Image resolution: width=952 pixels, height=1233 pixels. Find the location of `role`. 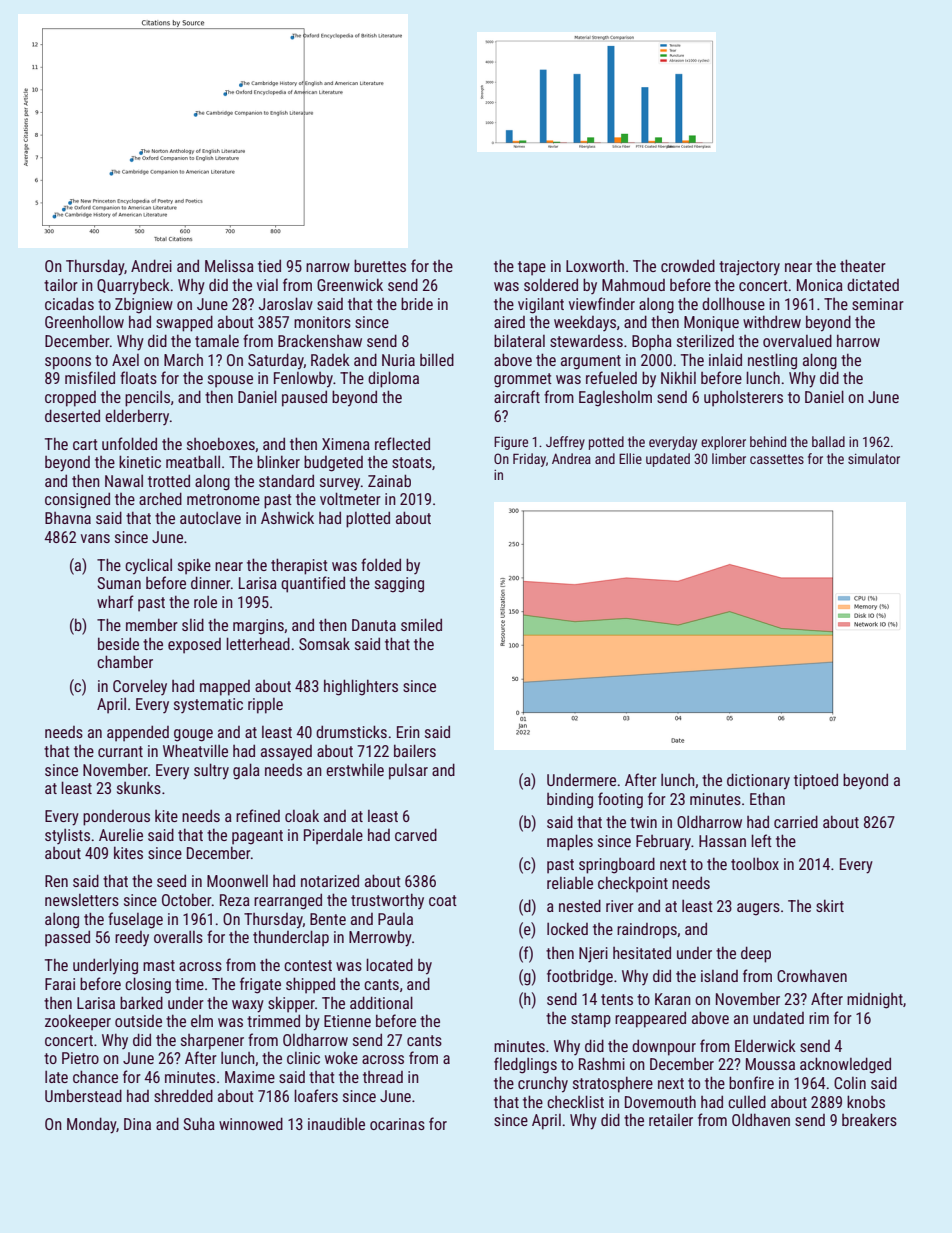

role is located at coordinates (205, 601).
